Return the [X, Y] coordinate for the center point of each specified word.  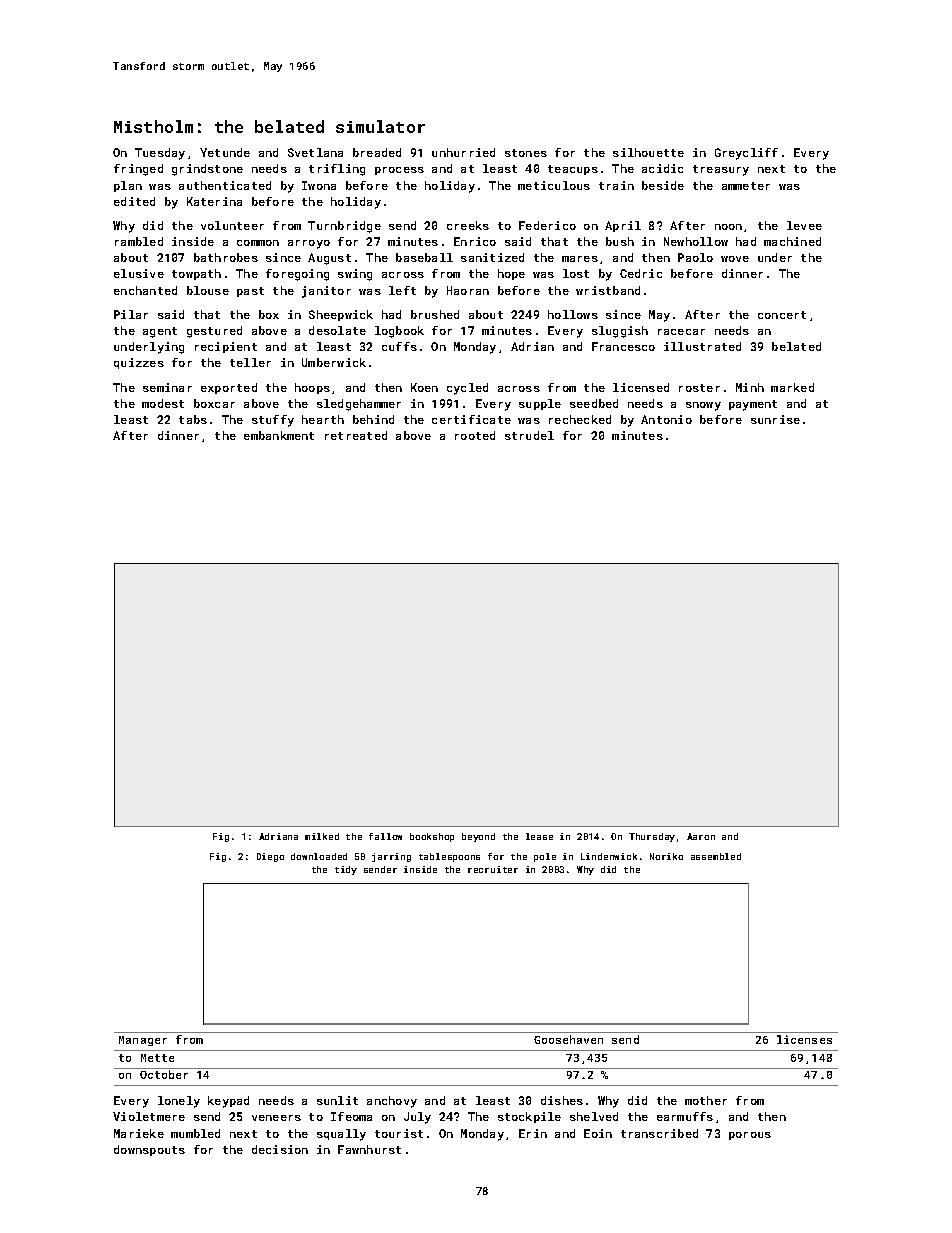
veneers [276, 1118]
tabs [193, 419]
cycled [467, 389]
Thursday [652, 837]
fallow [385, 836]
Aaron [701, 836]
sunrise [775, 419]
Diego [270, 857]
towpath [196, 274]
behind [373, 419]
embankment [279, 435]
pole [545, 857]
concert [782, 315]
